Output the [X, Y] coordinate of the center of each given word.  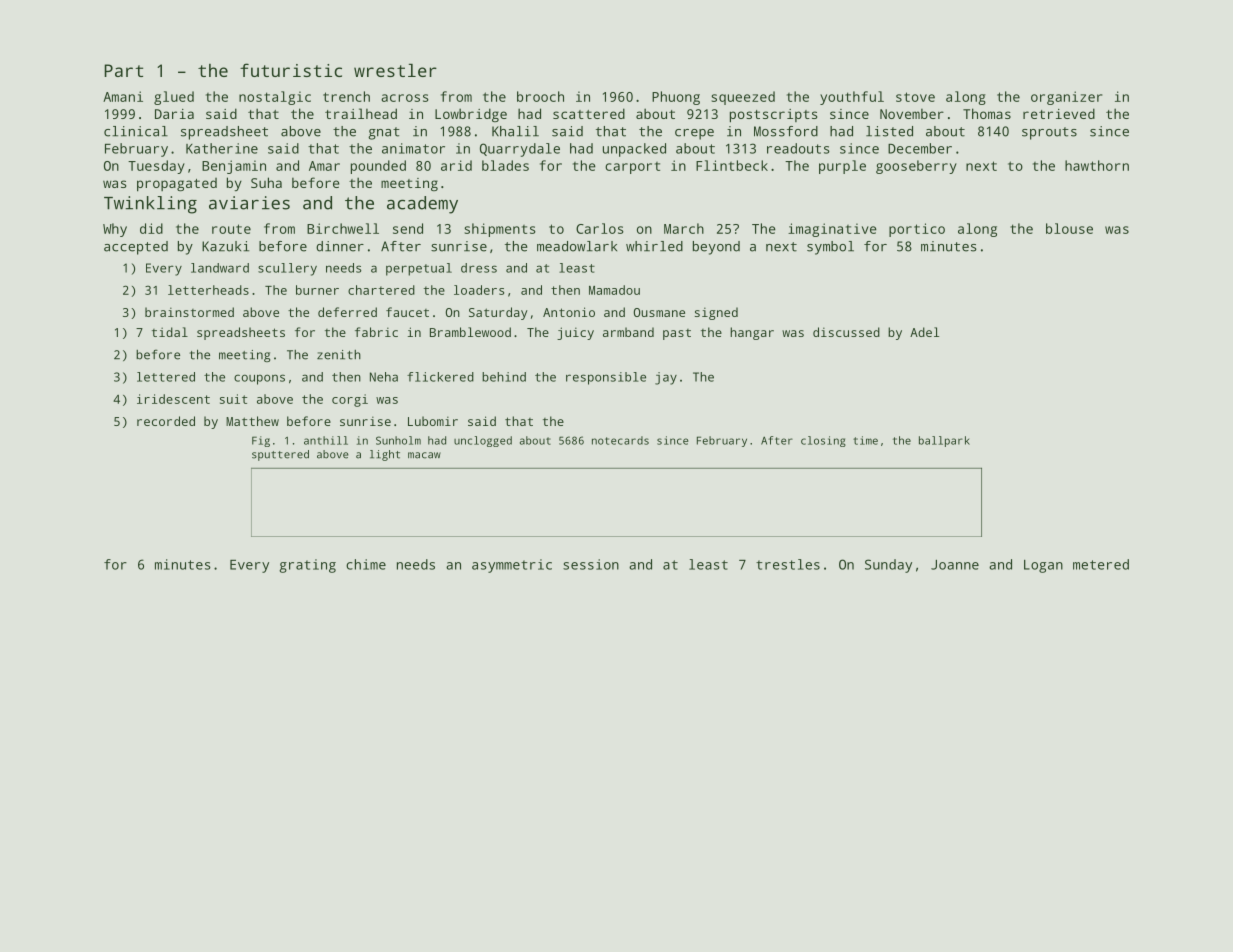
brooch [540, 96]
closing [823, 441]
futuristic [291, 70]
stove [915, 97]
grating [307, 566]
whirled [654, 246]
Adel [924, 332]
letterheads [208, 290]
